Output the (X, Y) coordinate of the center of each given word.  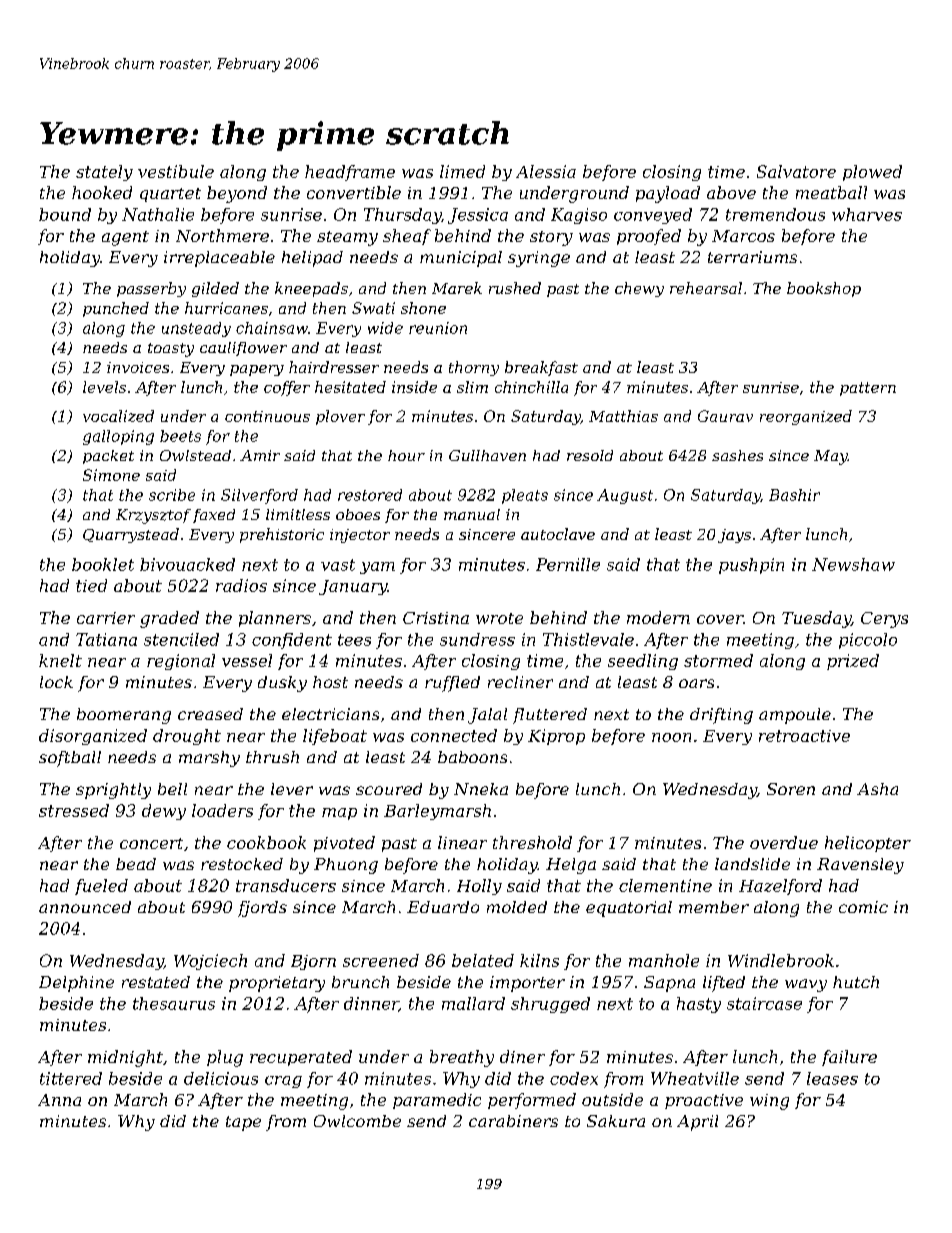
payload (668, 194)
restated (156, 982)
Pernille (568, 564)
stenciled (181, 639)
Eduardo (443, 907)
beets (180, 436)
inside (414, 387)
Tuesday (816, 619)
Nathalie (158, 214)
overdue (784, 842)
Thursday (402, 216)
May (831, 457)
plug (225, 1058)
